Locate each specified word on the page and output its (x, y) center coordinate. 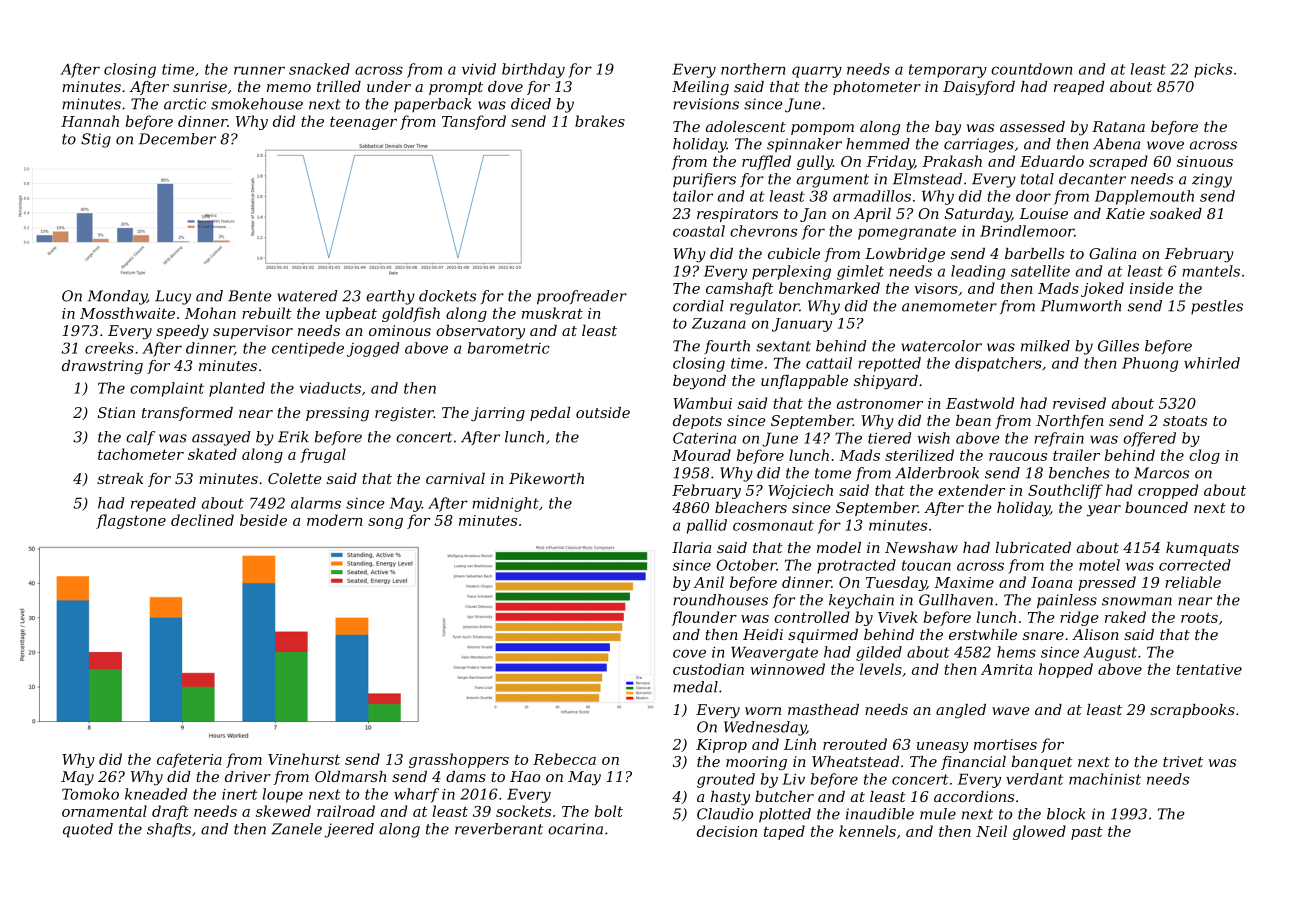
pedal (550, 414)
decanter (1092, 179)
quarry (817, 72)
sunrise (200, 86)
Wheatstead (855, 761)
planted (237, 389)
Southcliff (1065, 491)
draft (170, 812)
